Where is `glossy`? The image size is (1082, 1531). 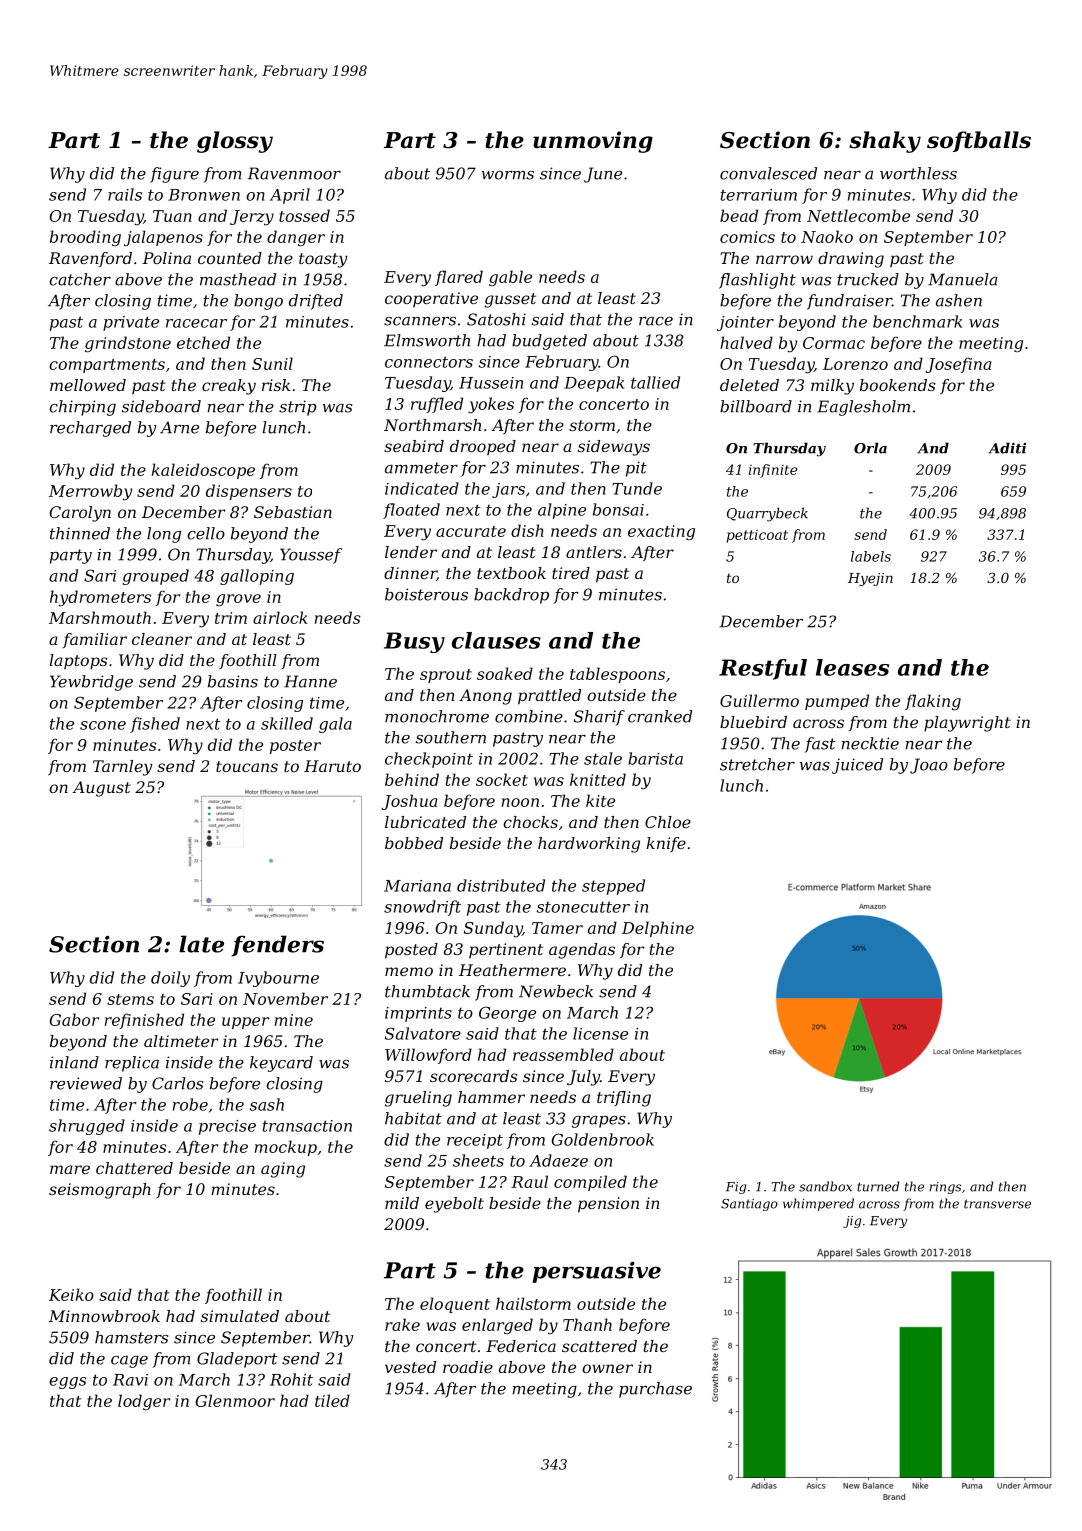
glossy is located at coordinates (235, 142).
